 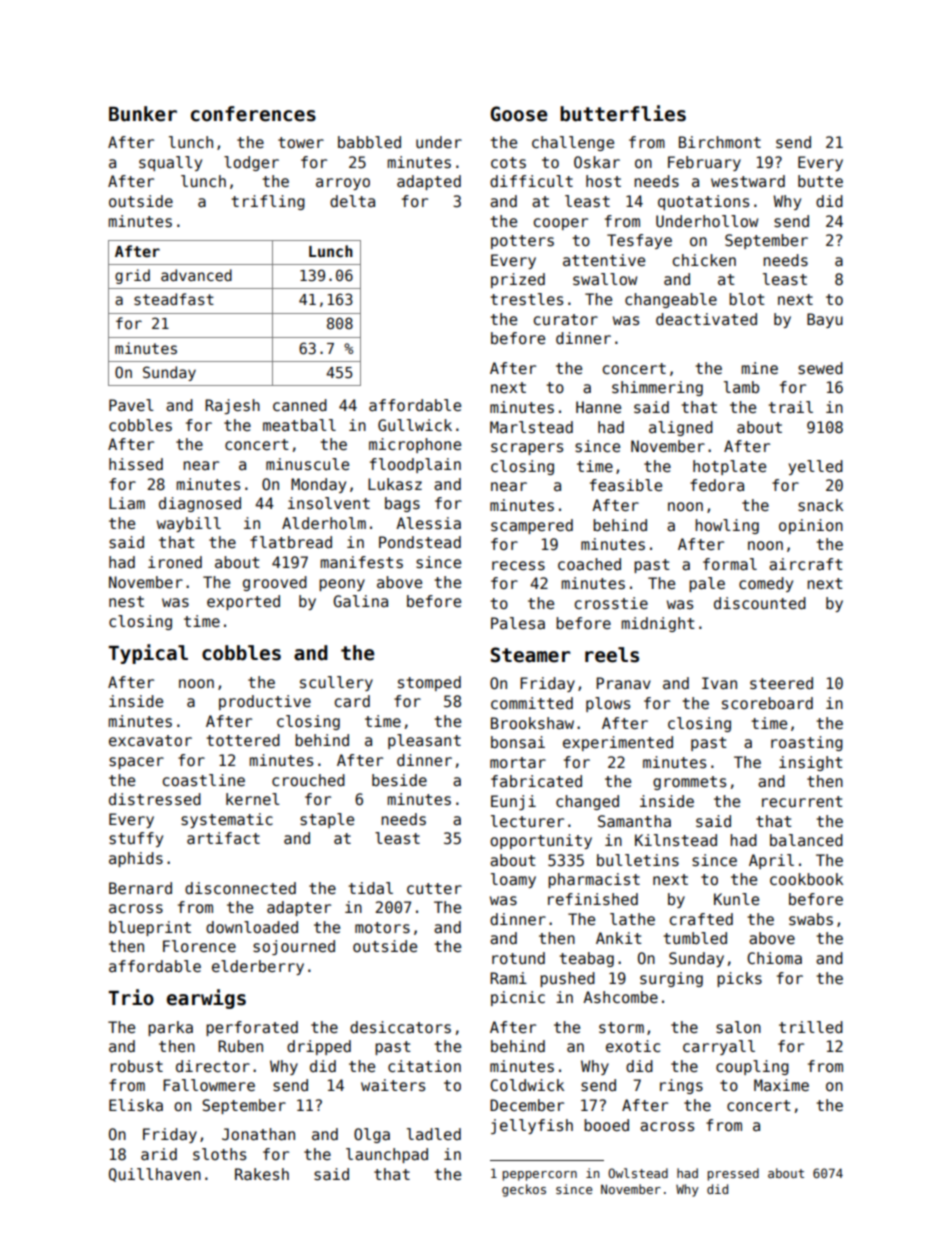 What do you see at coordinates (681, 1086) in the screenshot?
I see `rings` at bounding box center [681, 1086].
